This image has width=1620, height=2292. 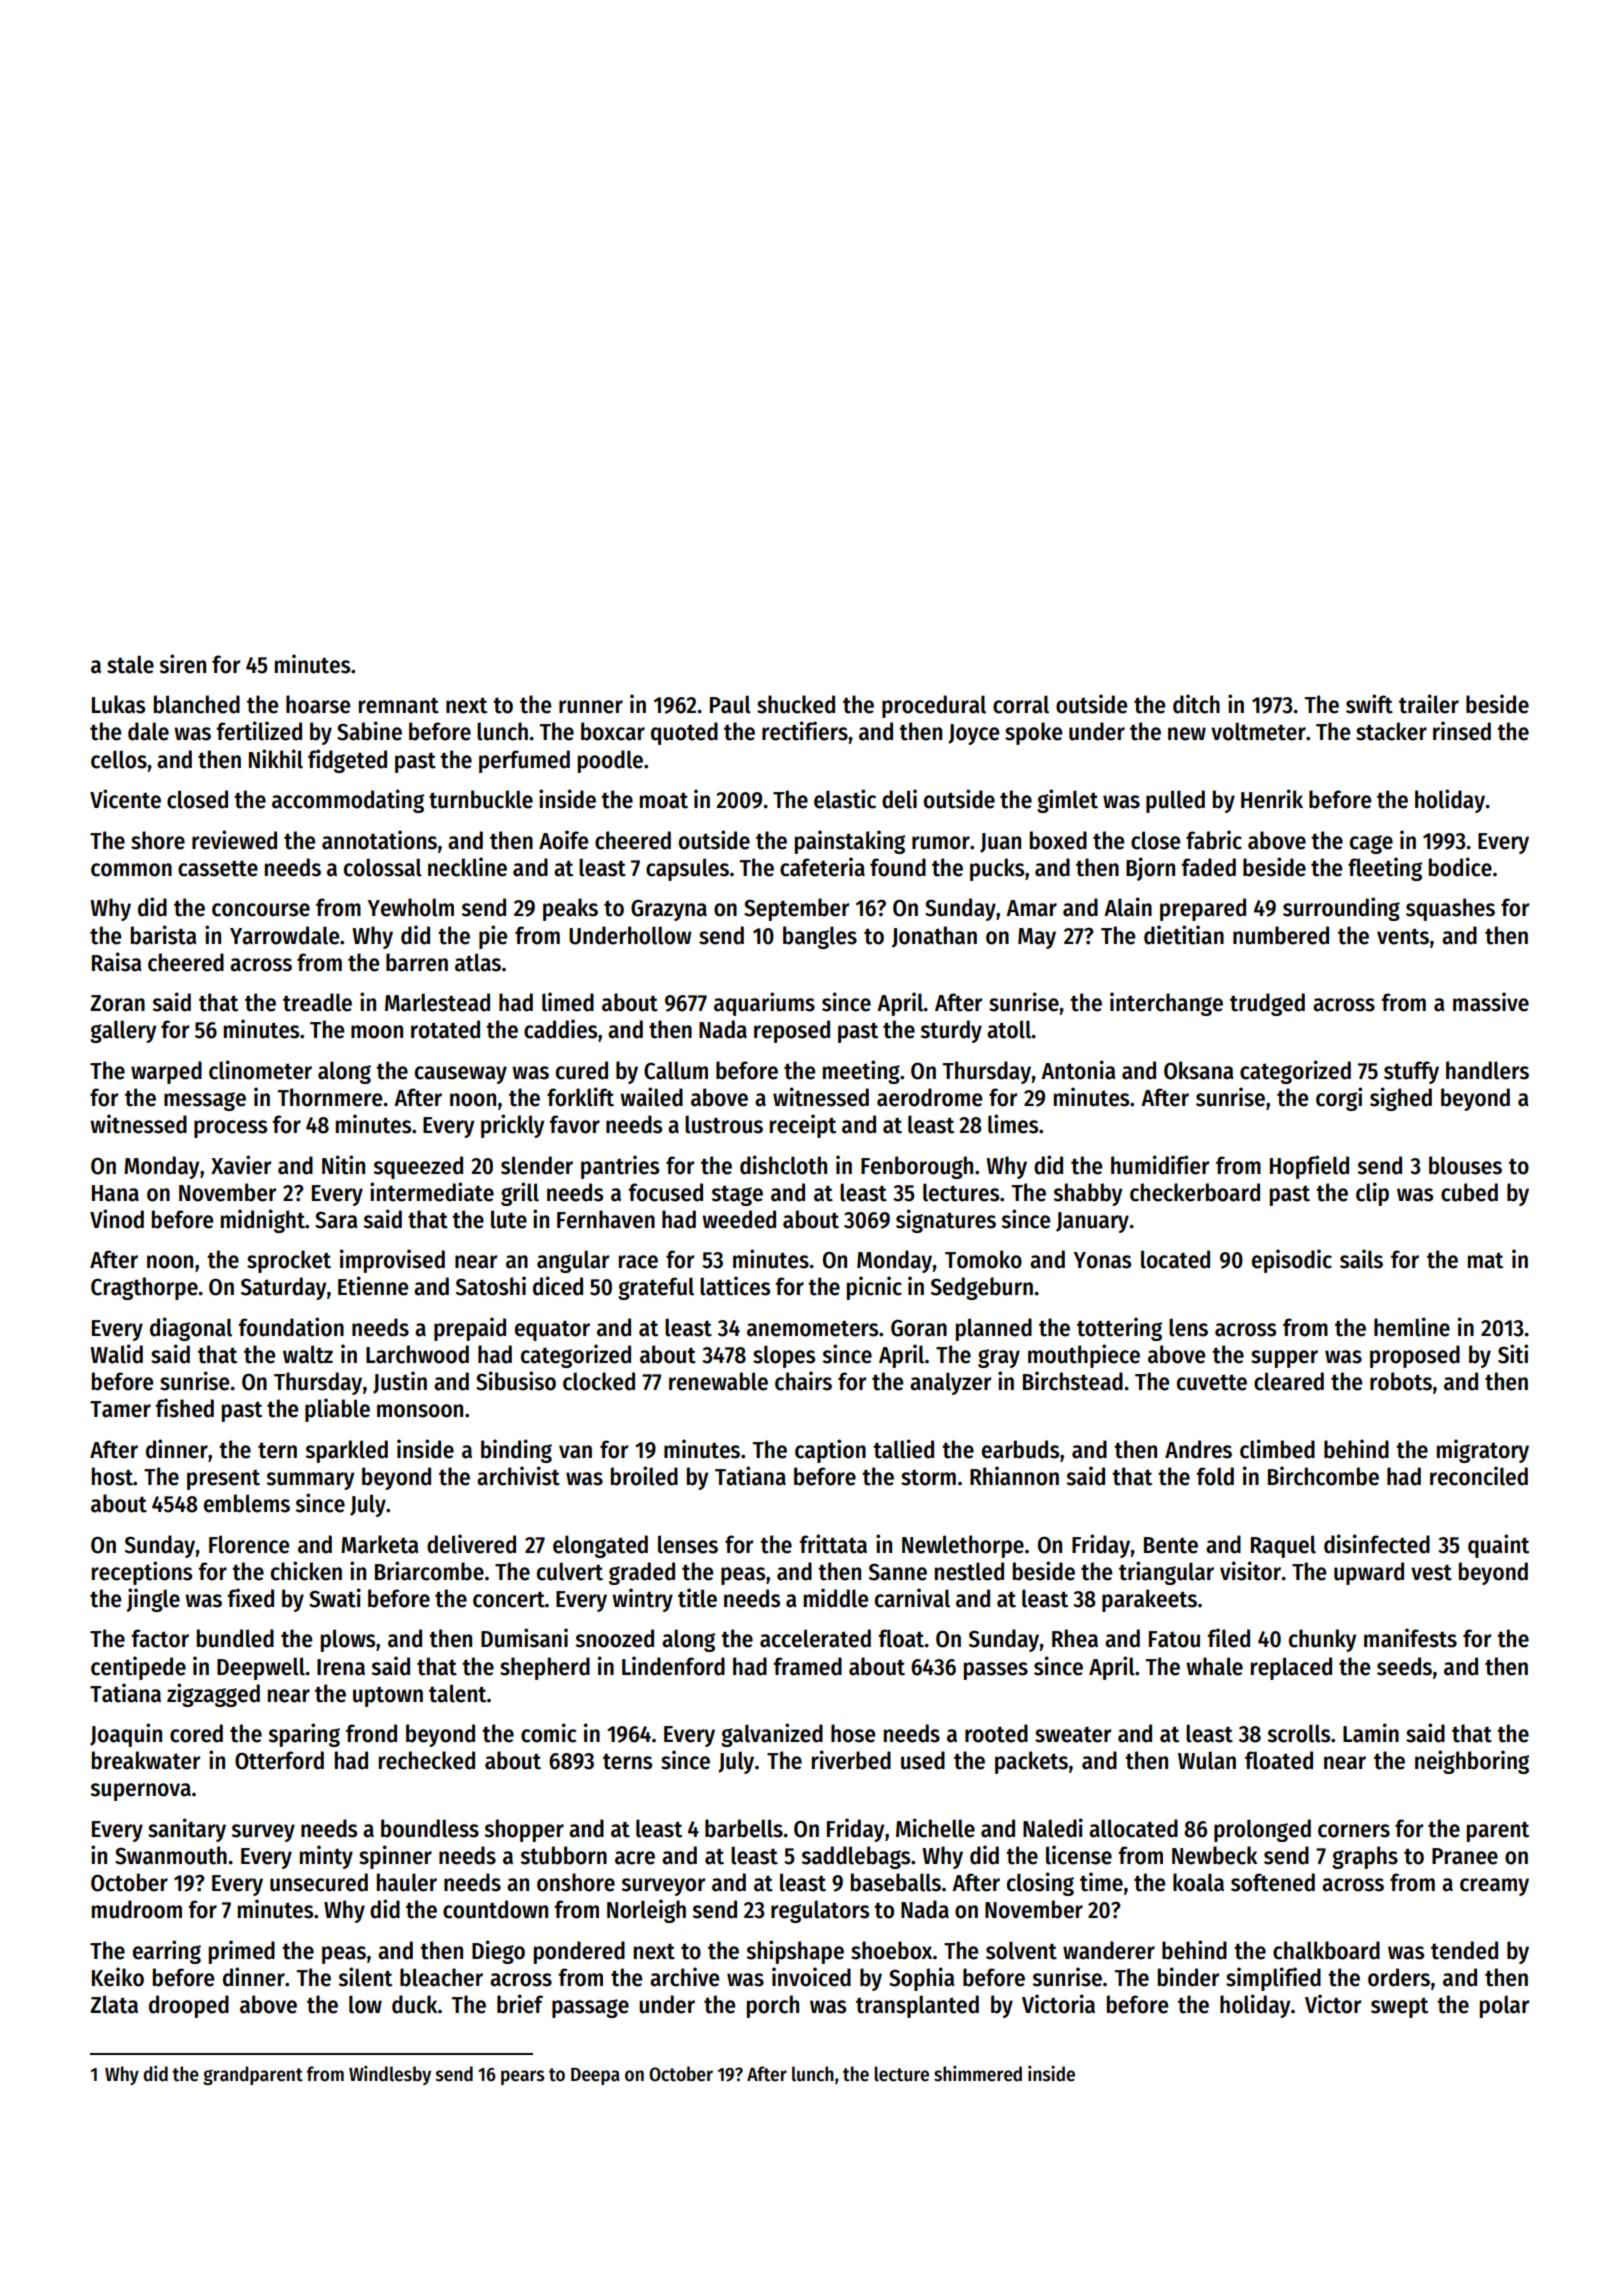 What do you see at coordinates (610, 761) in the image?
I see `poodle` at bounding box center [610, 761].
